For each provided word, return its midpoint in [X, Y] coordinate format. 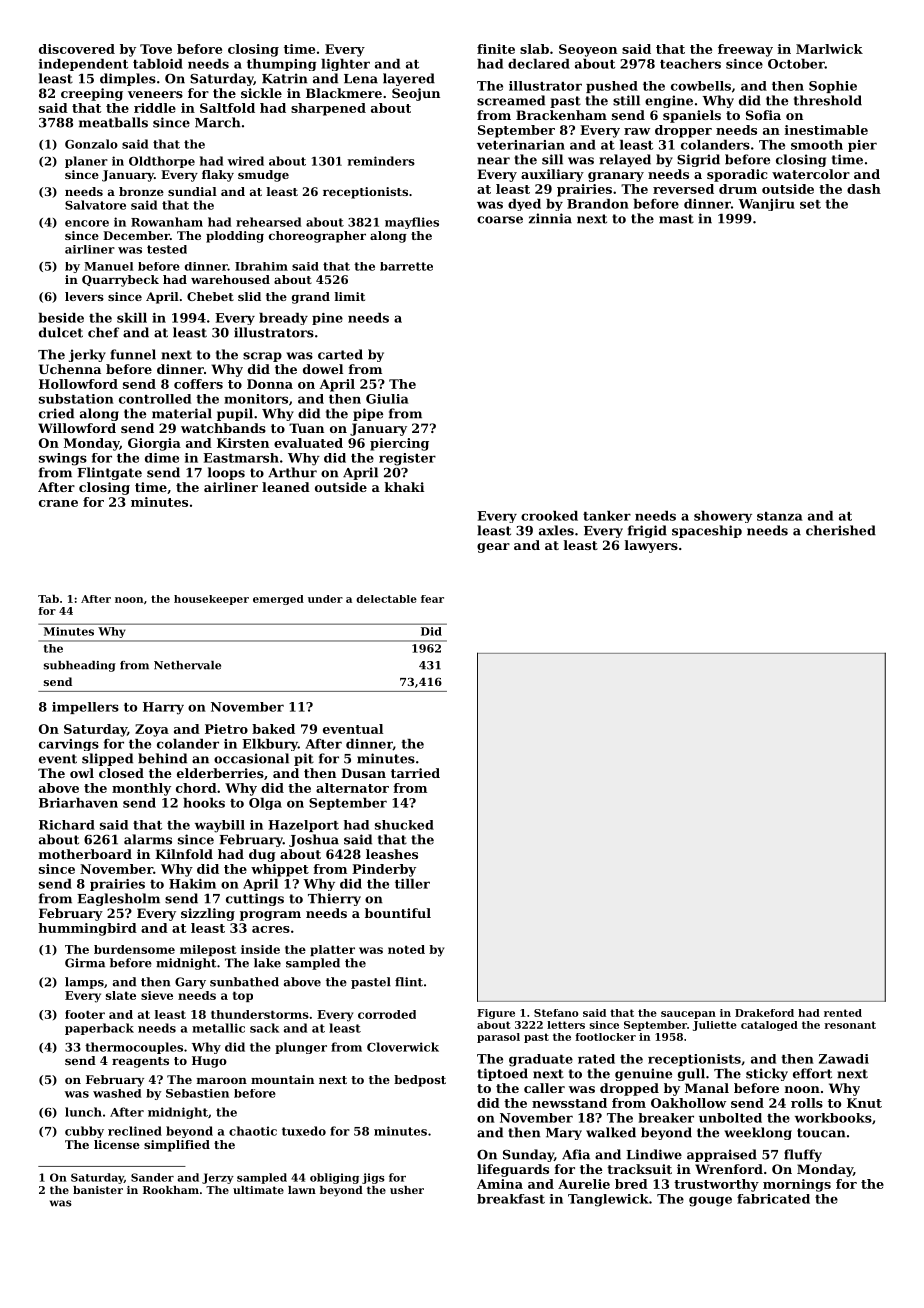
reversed [683, 189]
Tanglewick [608, 1200]
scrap [262, 357]
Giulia [387, 399]
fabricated [773, 1199]
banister [98, 1190]
